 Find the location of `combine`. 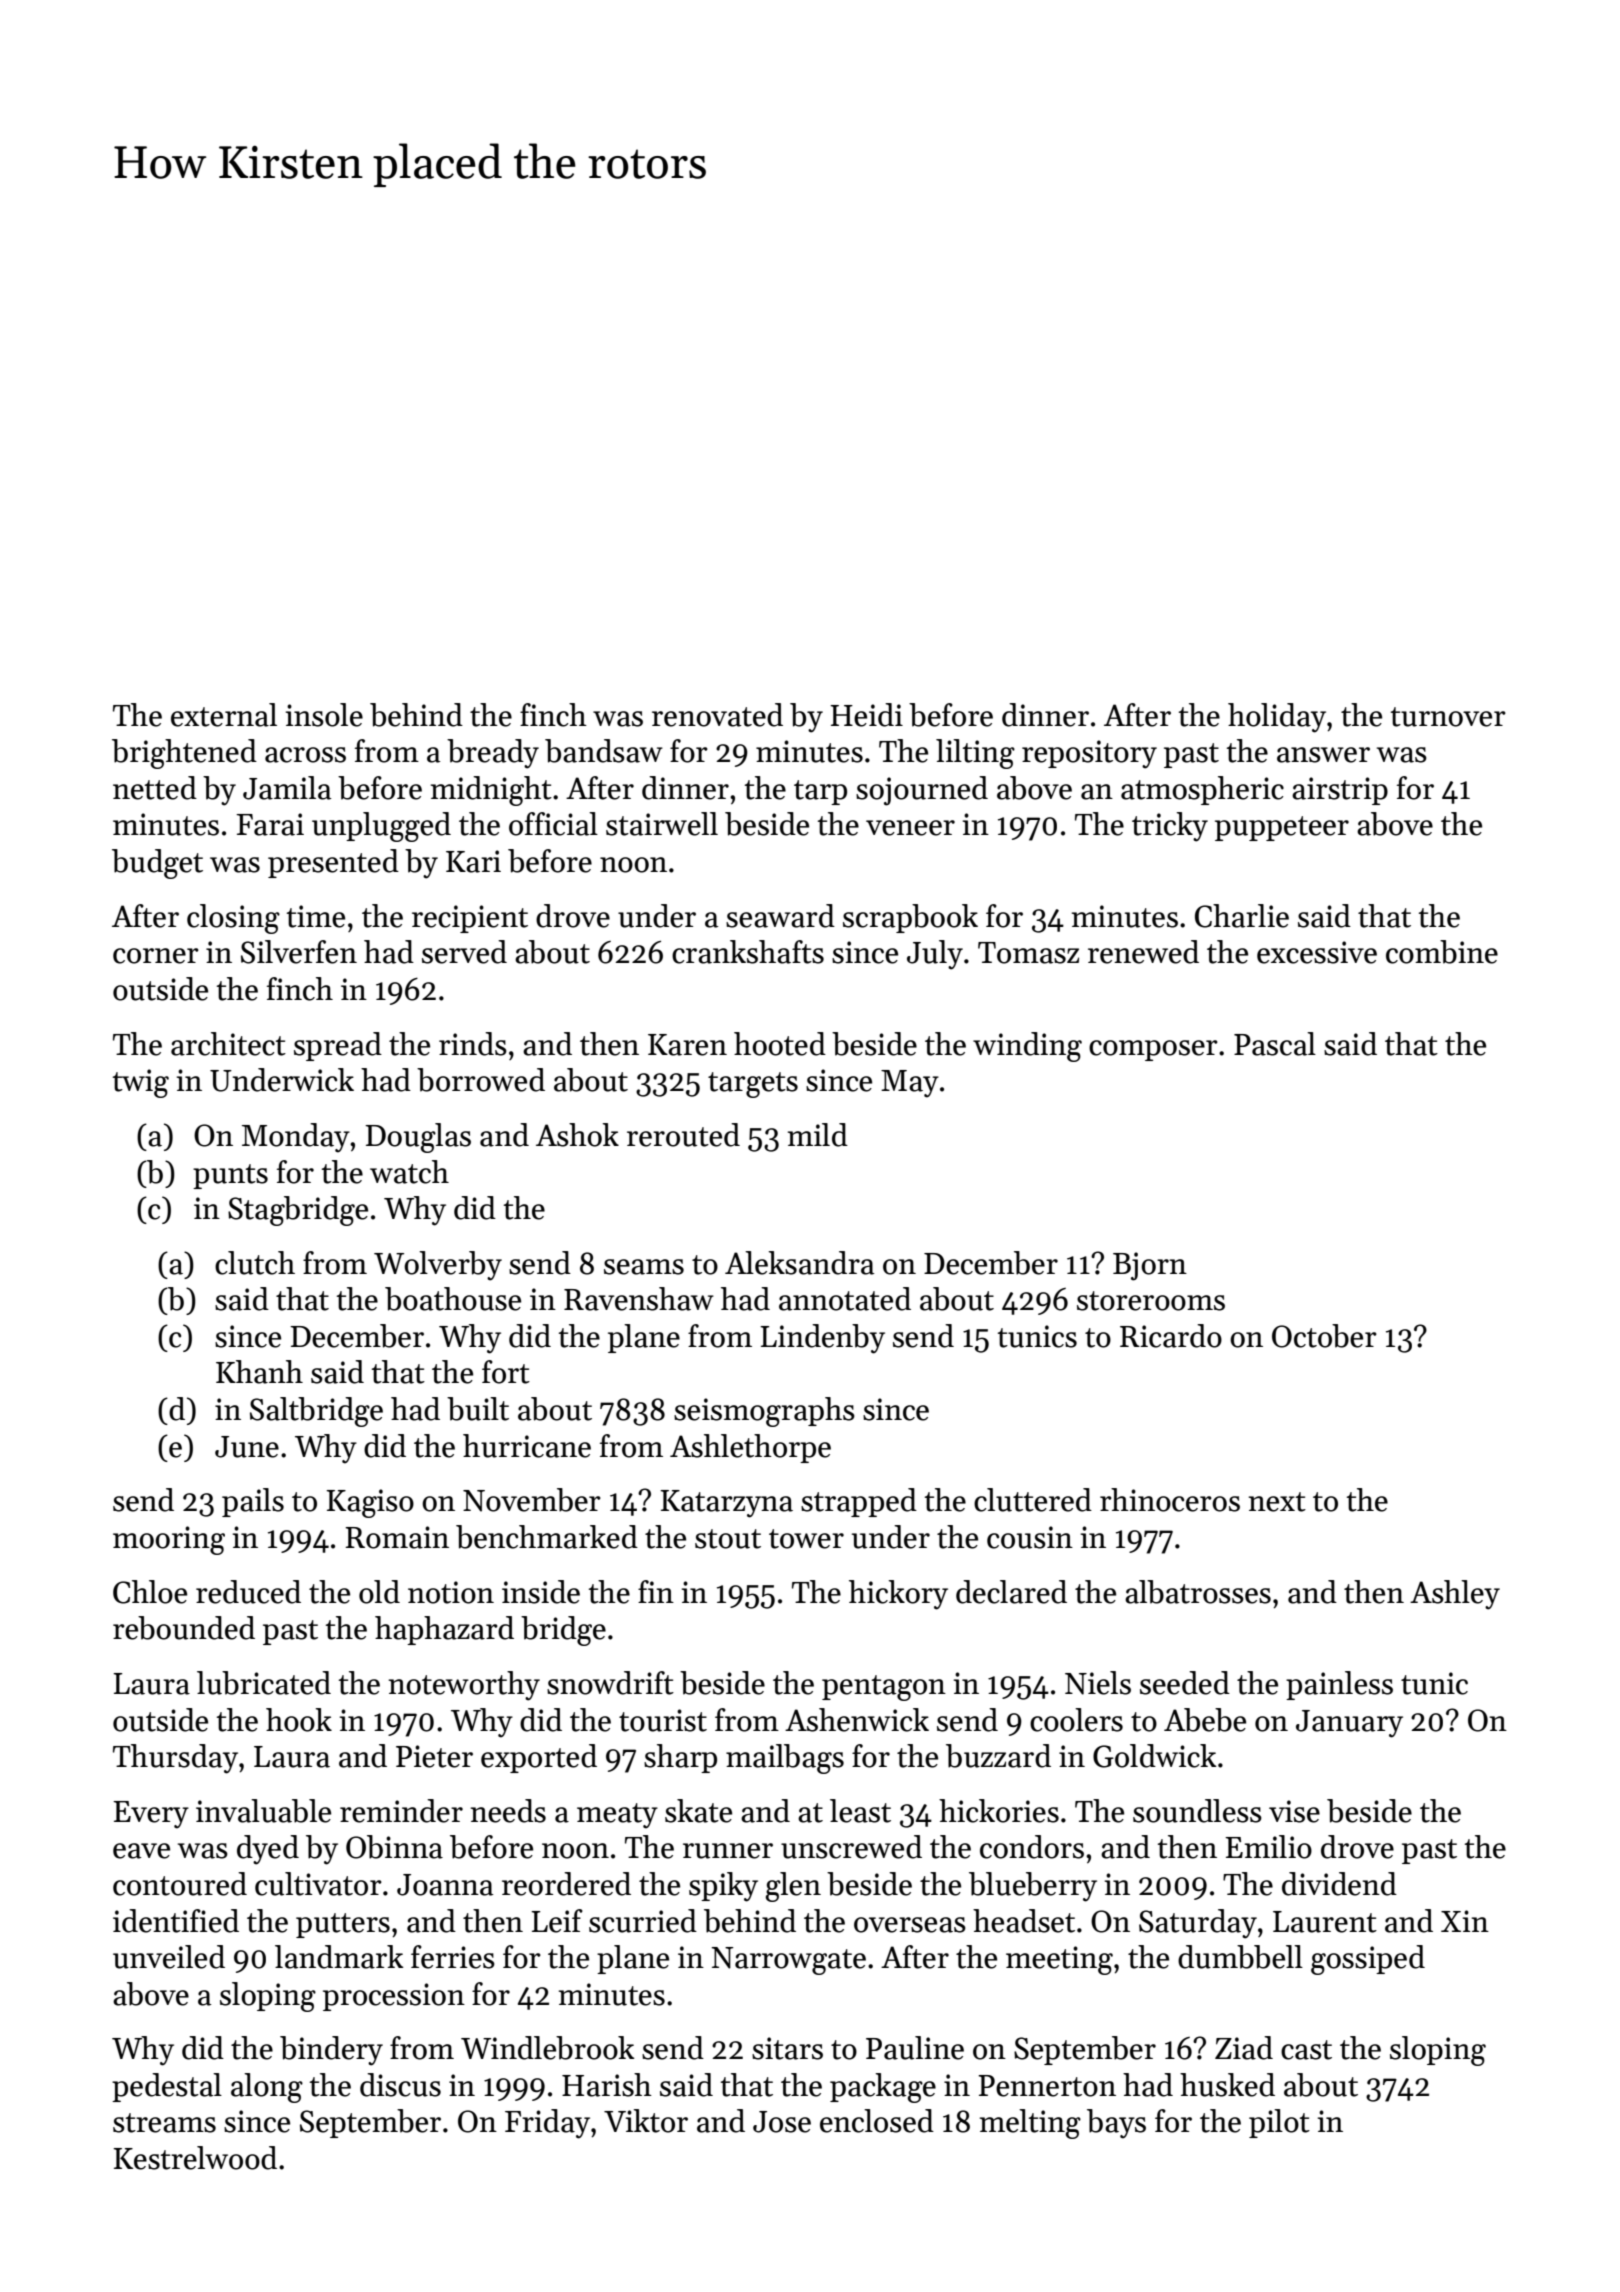

combine is located at coordinates (1442, 952).
